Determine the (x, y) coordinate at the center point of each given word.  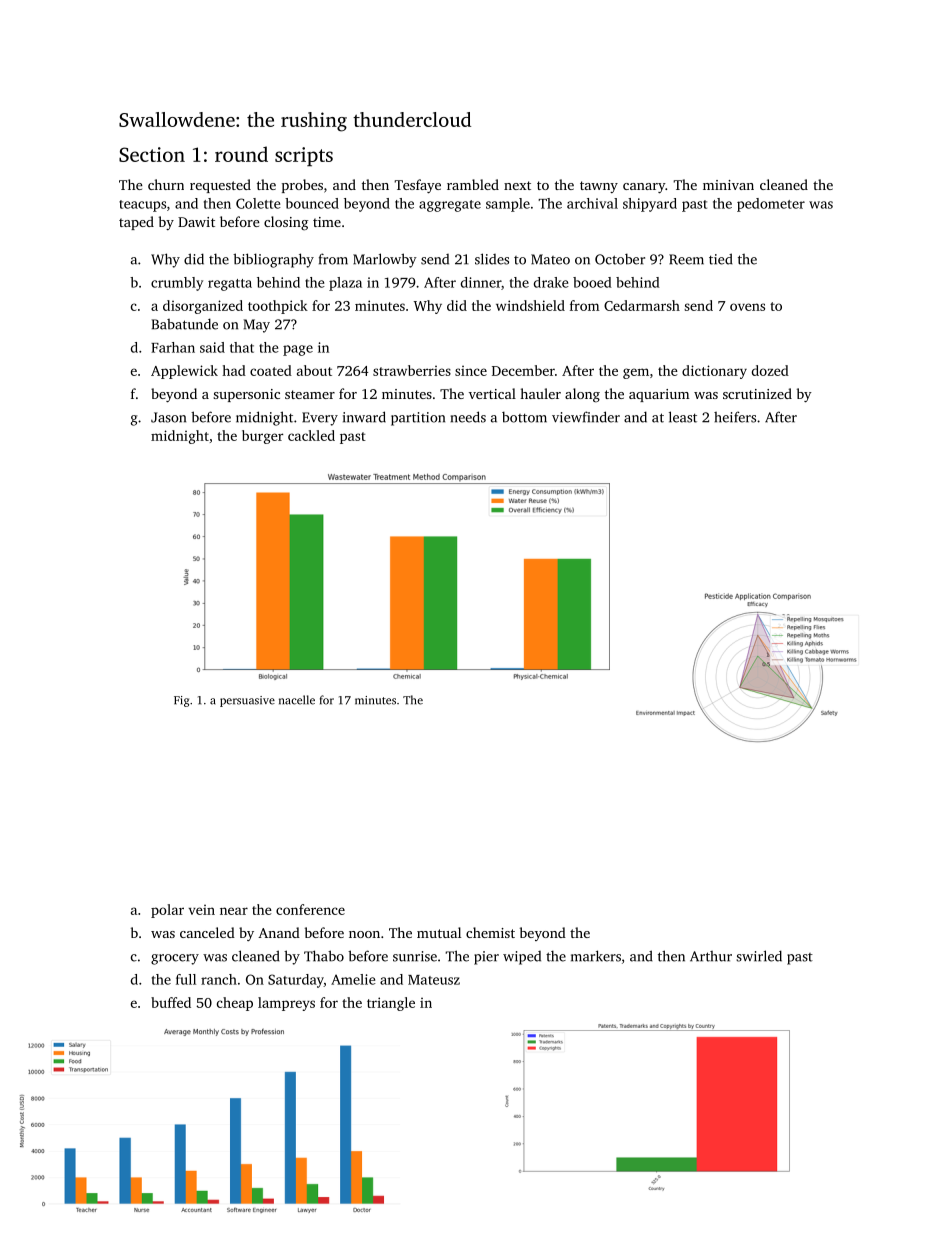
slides (492, 259)
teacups (142, 206)
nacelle (297, 700)
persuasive (247, 701)
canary (644, 188)
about (314, 370)
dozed (770, 370)
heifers (735, 417)
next (517, 185)
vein (202, 910)
